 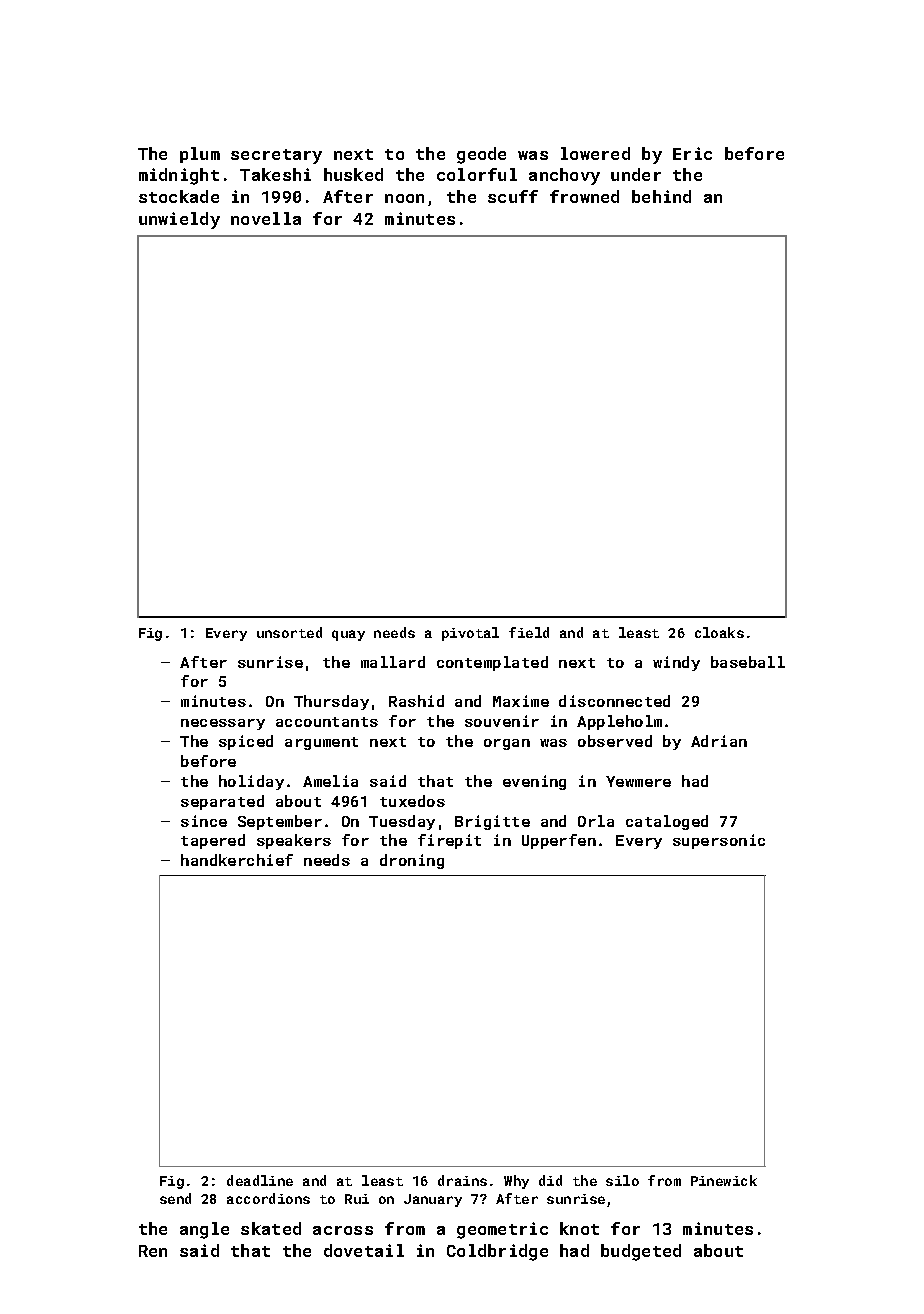 What do you see at coordinates (724, 1180) in the image?
I see `Pinewick` at bounding box center [724, 1180].
